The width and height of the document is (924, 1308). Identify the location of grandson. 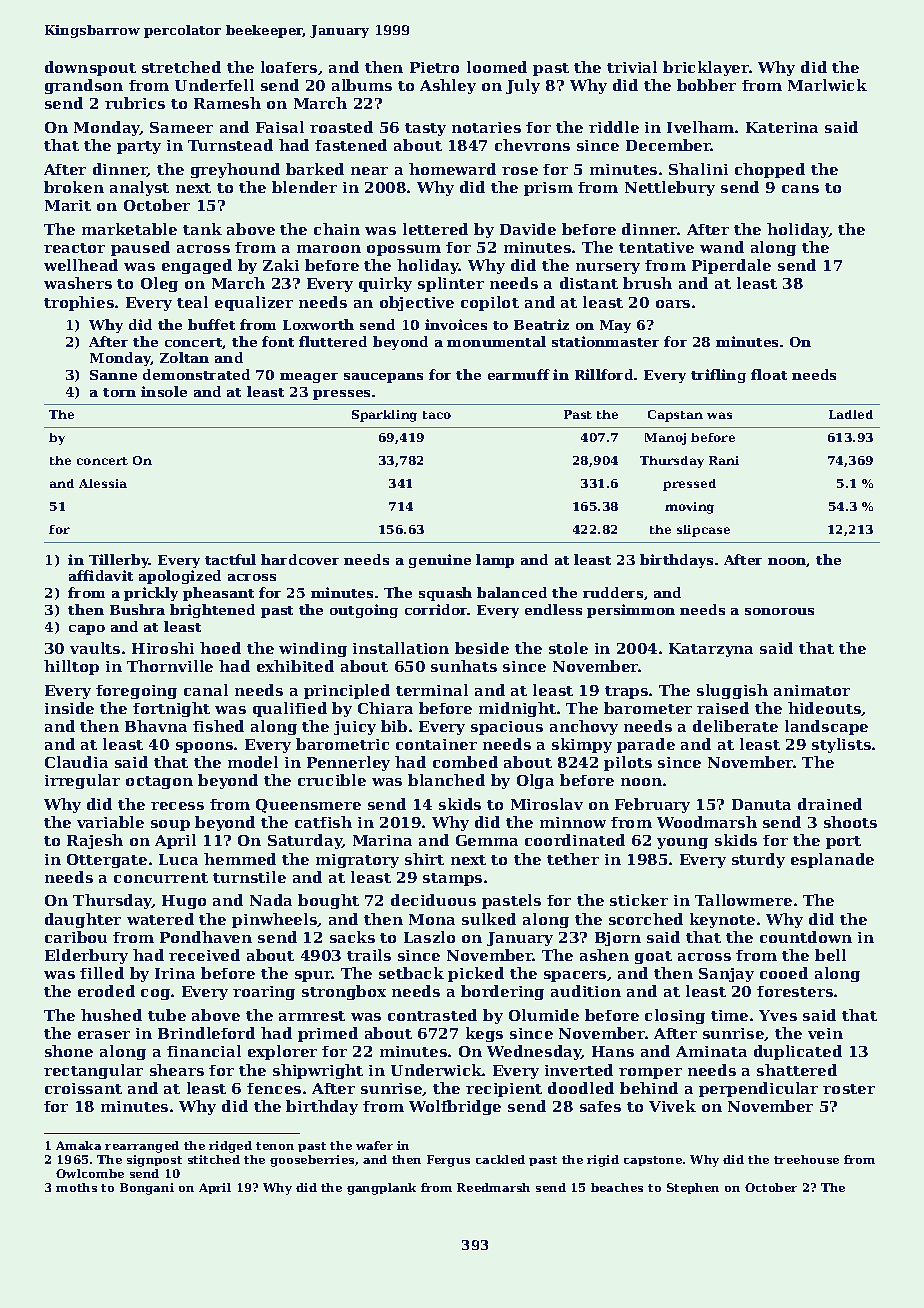
(84, 86).
